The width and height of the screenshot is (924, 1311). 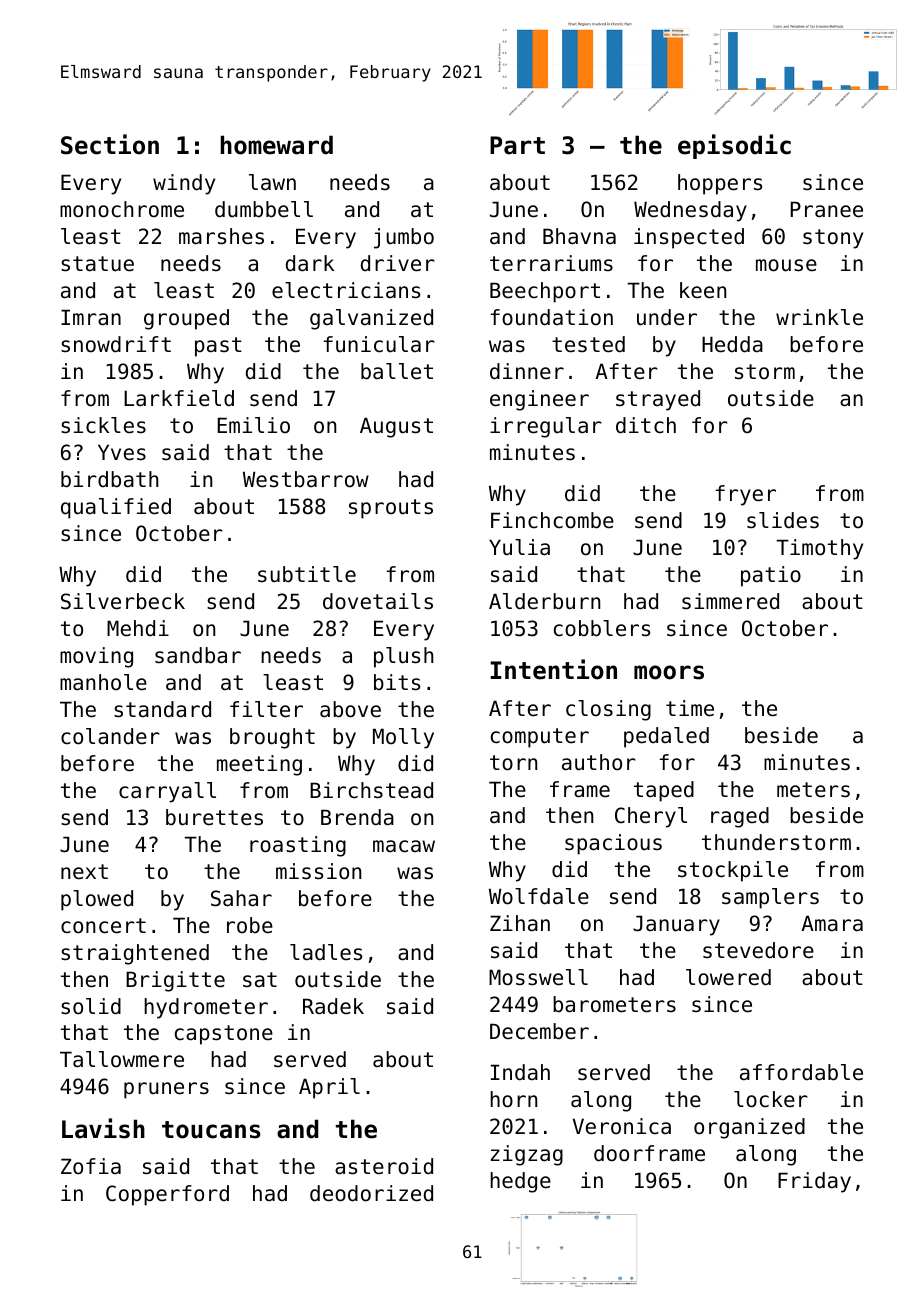 I want to click on sickles, so click(x=103, y=425).
